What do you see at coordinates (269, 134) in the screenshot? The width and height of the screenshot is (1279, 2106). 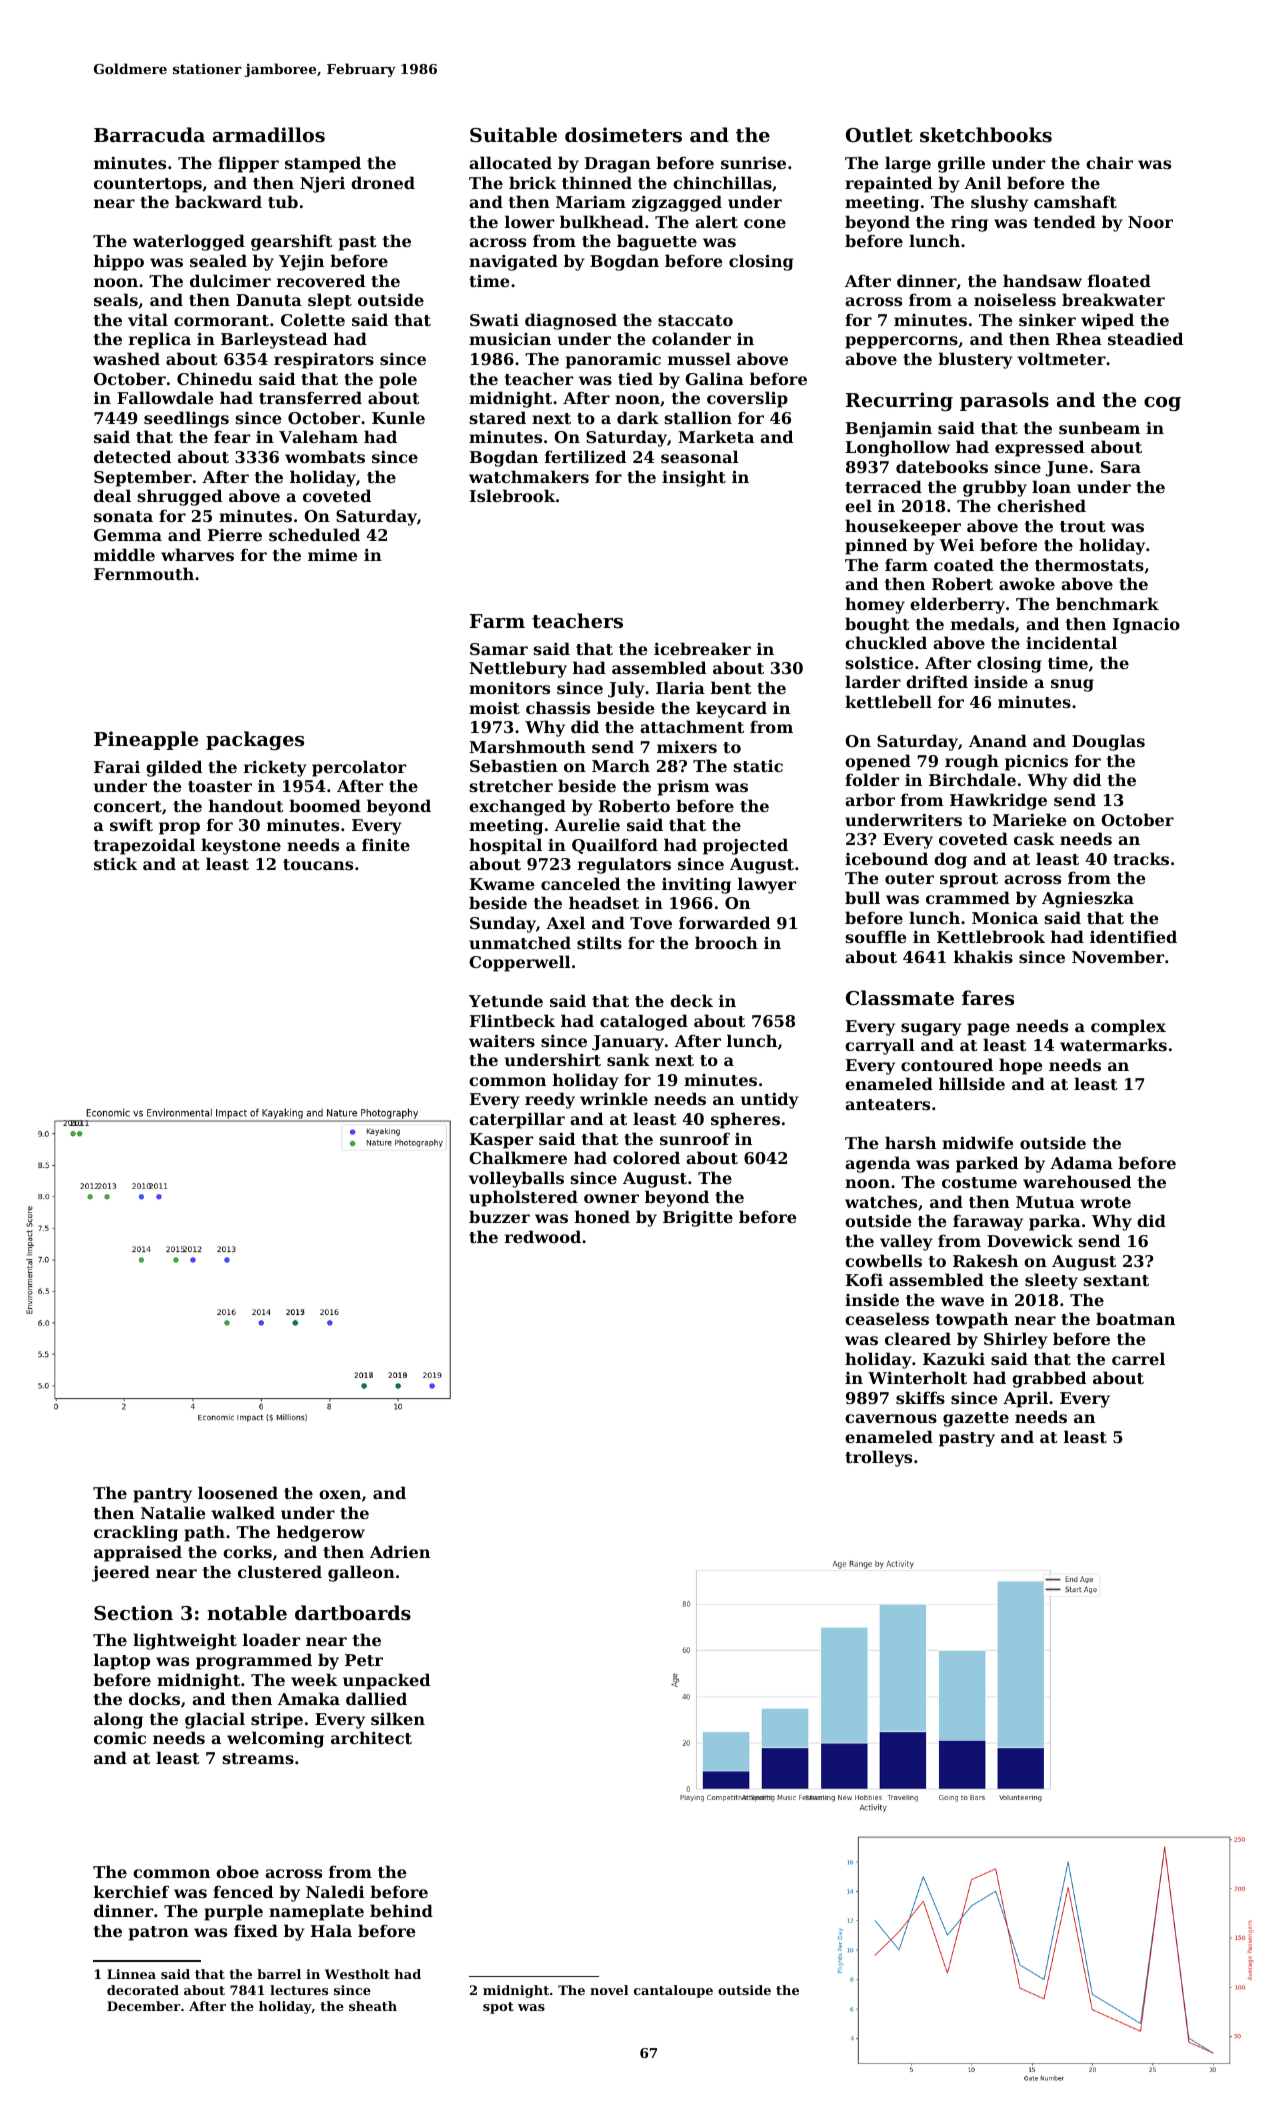 I see `armadillos` at bounding box center [269, 134].
